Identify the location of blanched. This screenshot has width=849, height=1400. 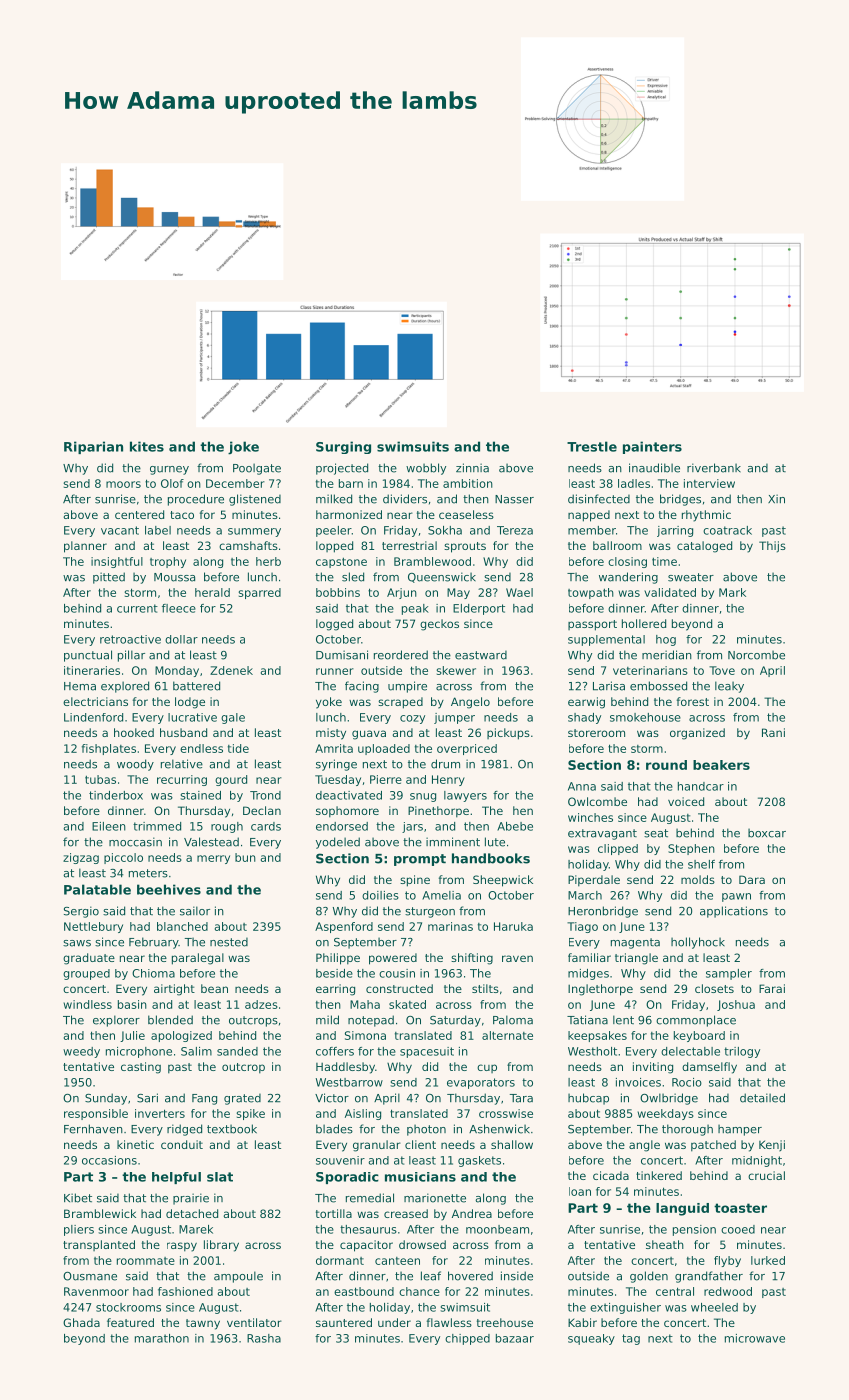
(182, 926).
